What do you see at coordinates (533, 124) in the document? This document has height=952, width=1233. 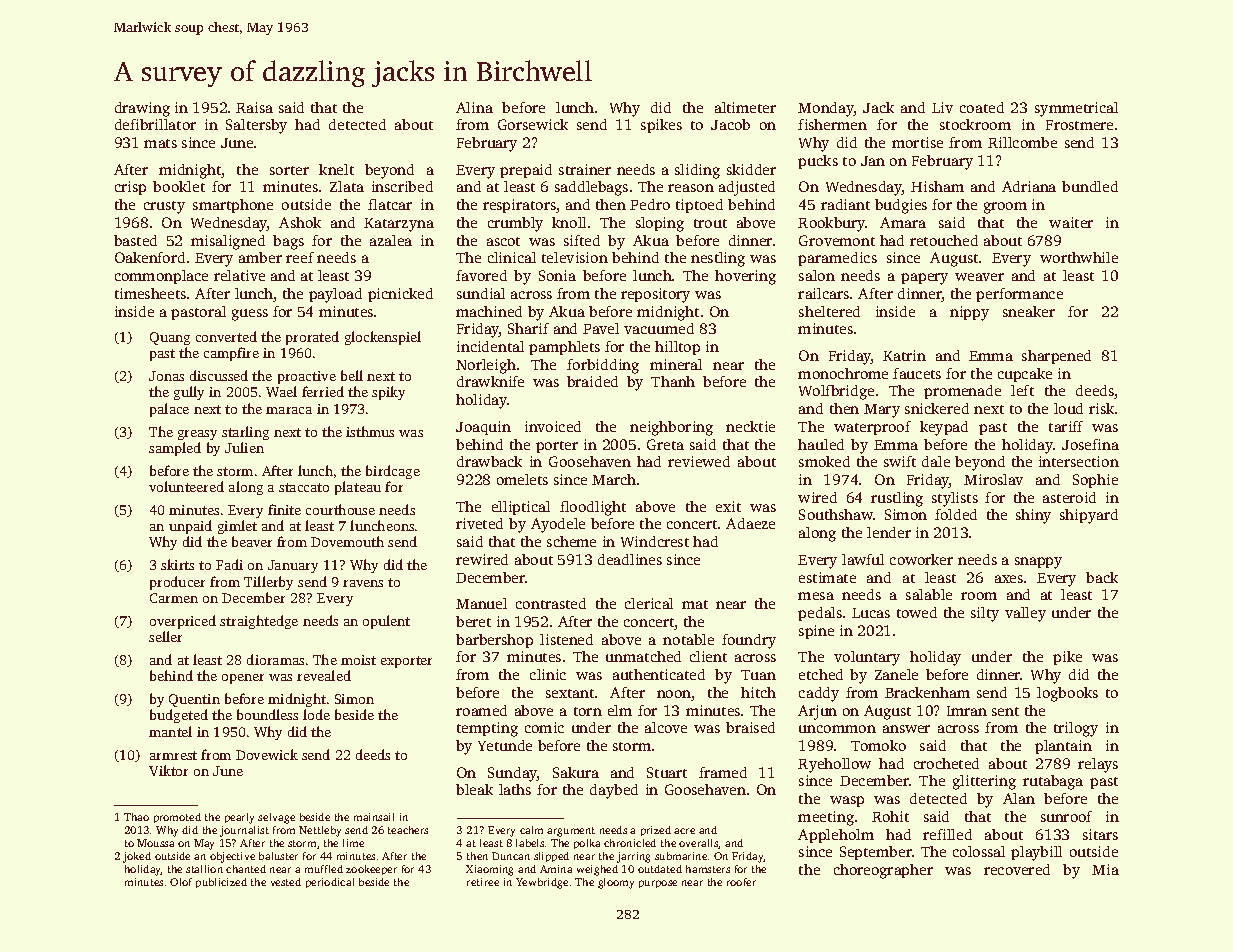 I see `Gorsewick` at bounding box center [533, 124].
